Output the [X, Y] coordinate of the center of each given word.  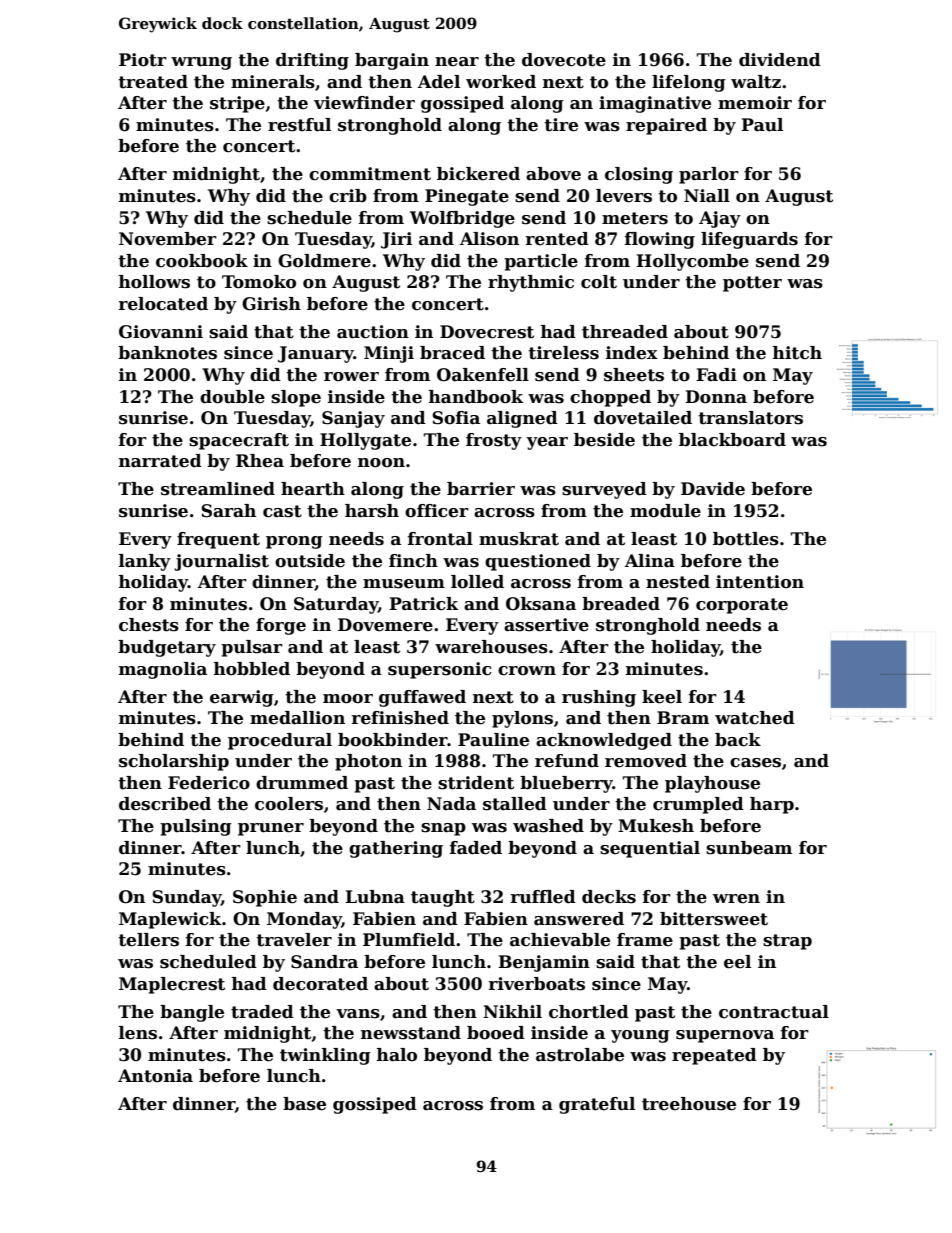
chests [149, 625]
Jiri [396, 240]
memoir [755, 103]
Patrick [423, 604]
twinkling [325, 1056]
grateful [597, 1105]
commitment [370, 174]
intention [760, 582]
